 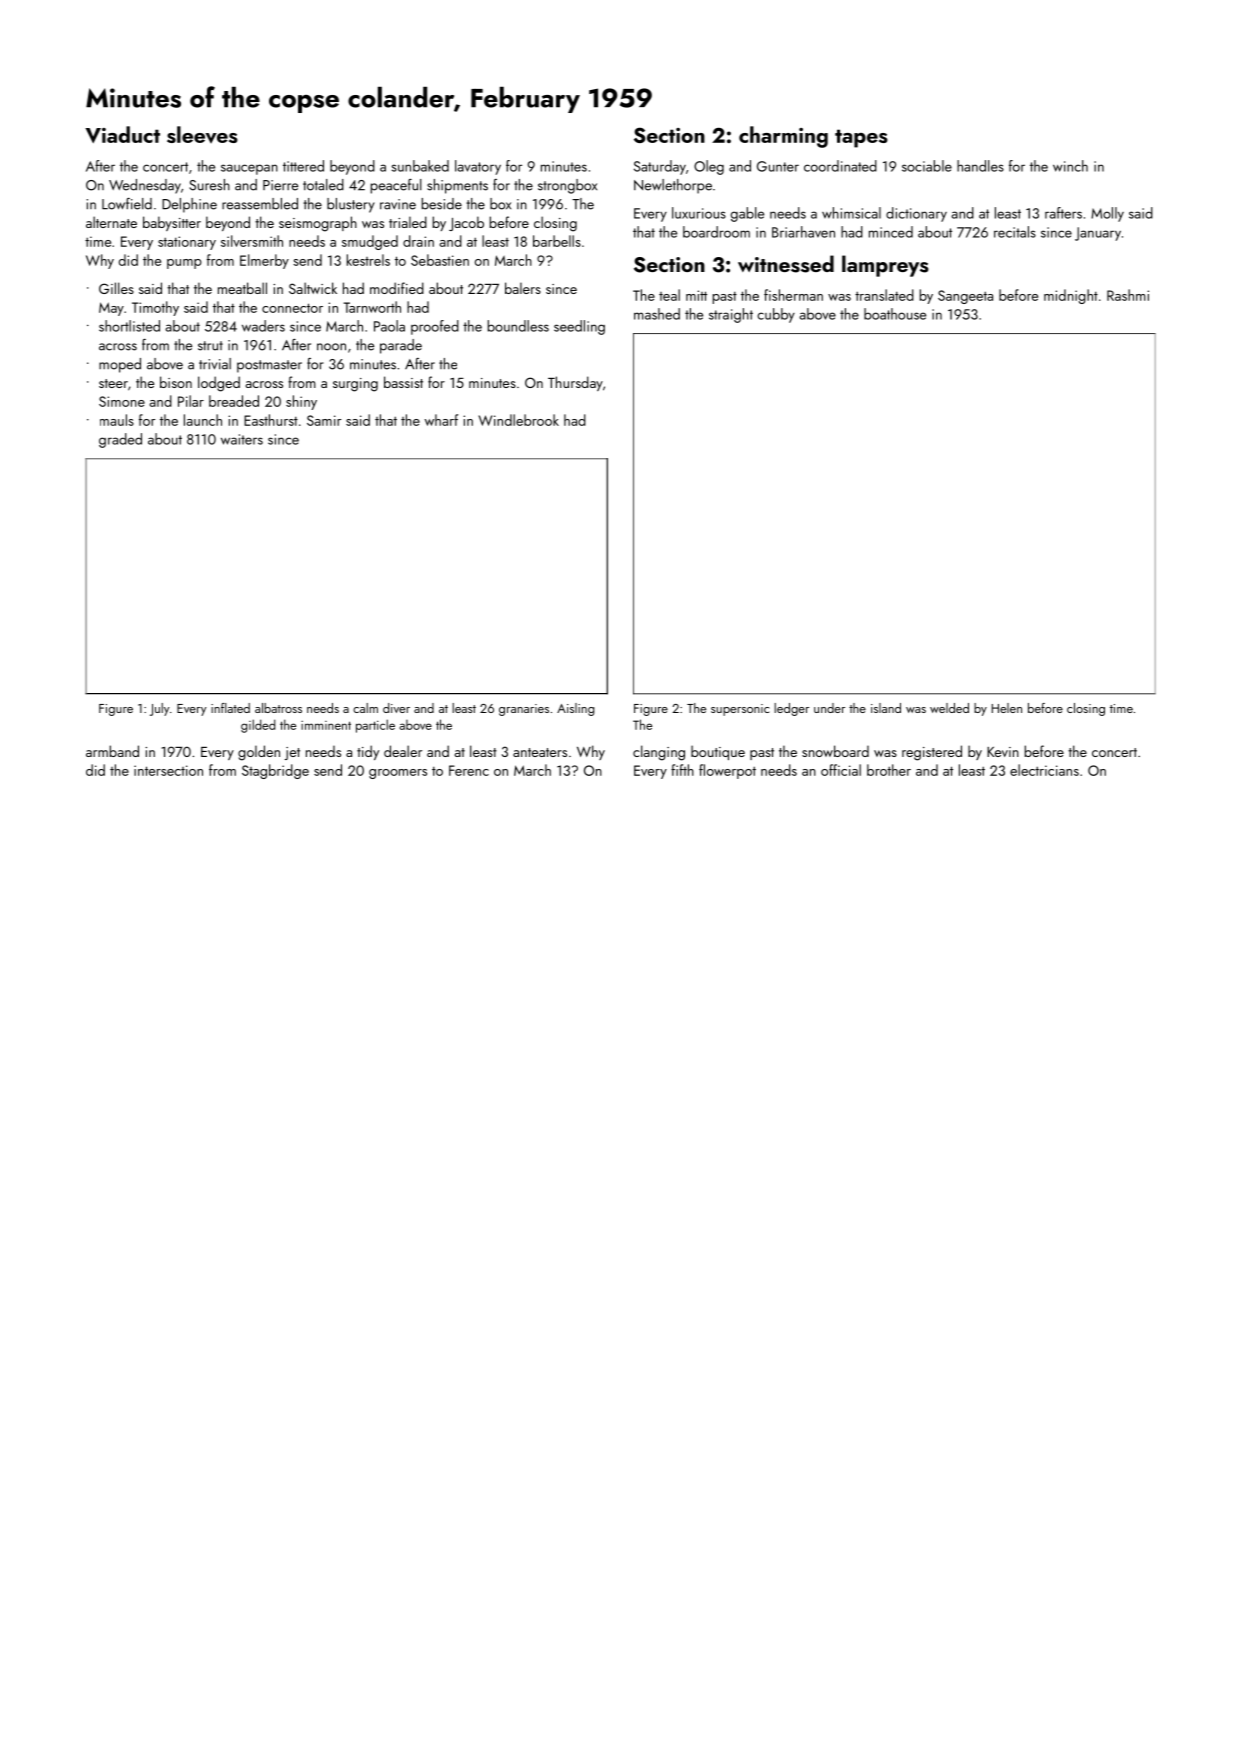 I want to click on Windlebrook, so click(x=518, y=420).
